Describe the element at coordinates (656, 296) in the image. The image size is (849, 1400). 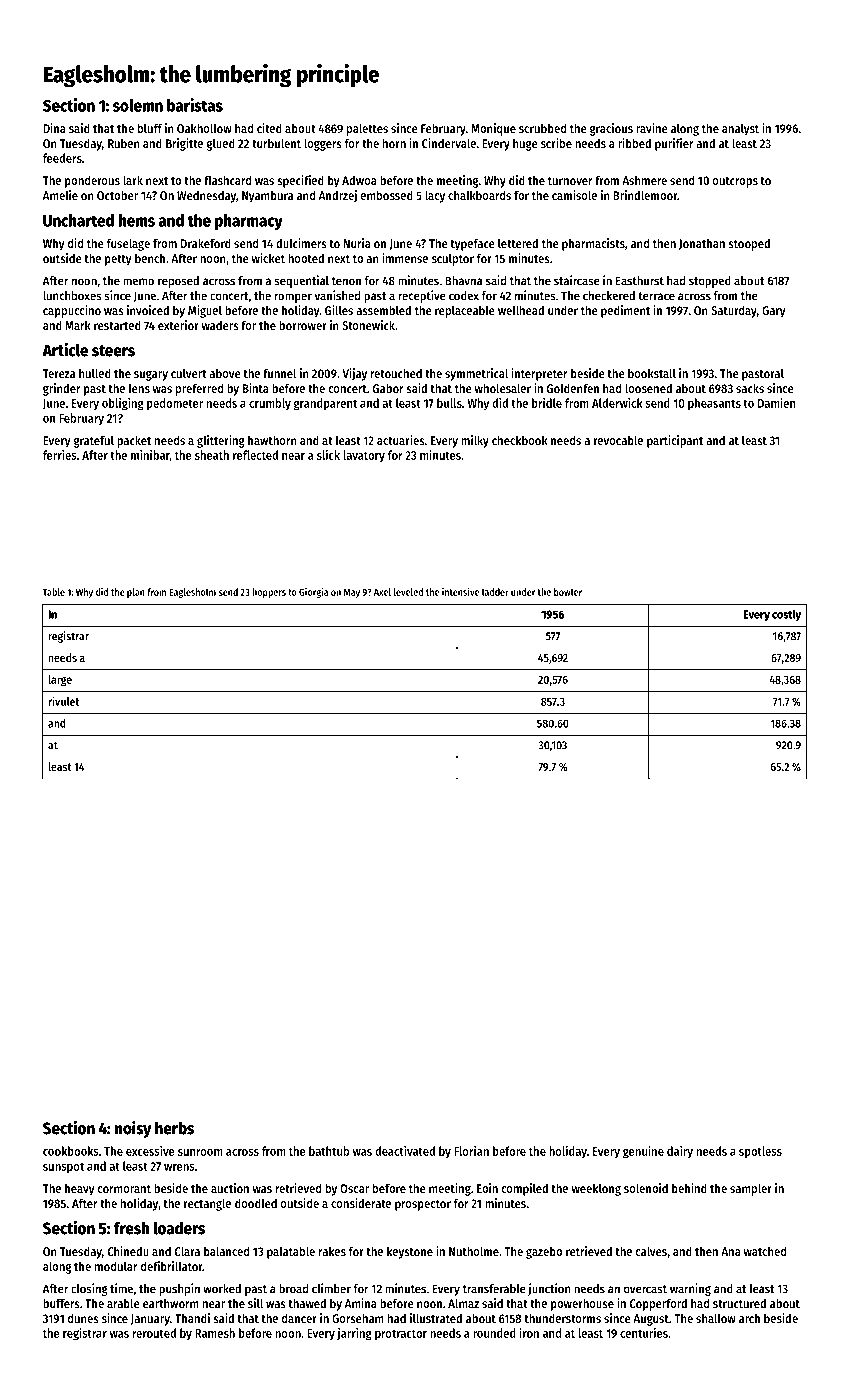
I see `terrace` at that location.
